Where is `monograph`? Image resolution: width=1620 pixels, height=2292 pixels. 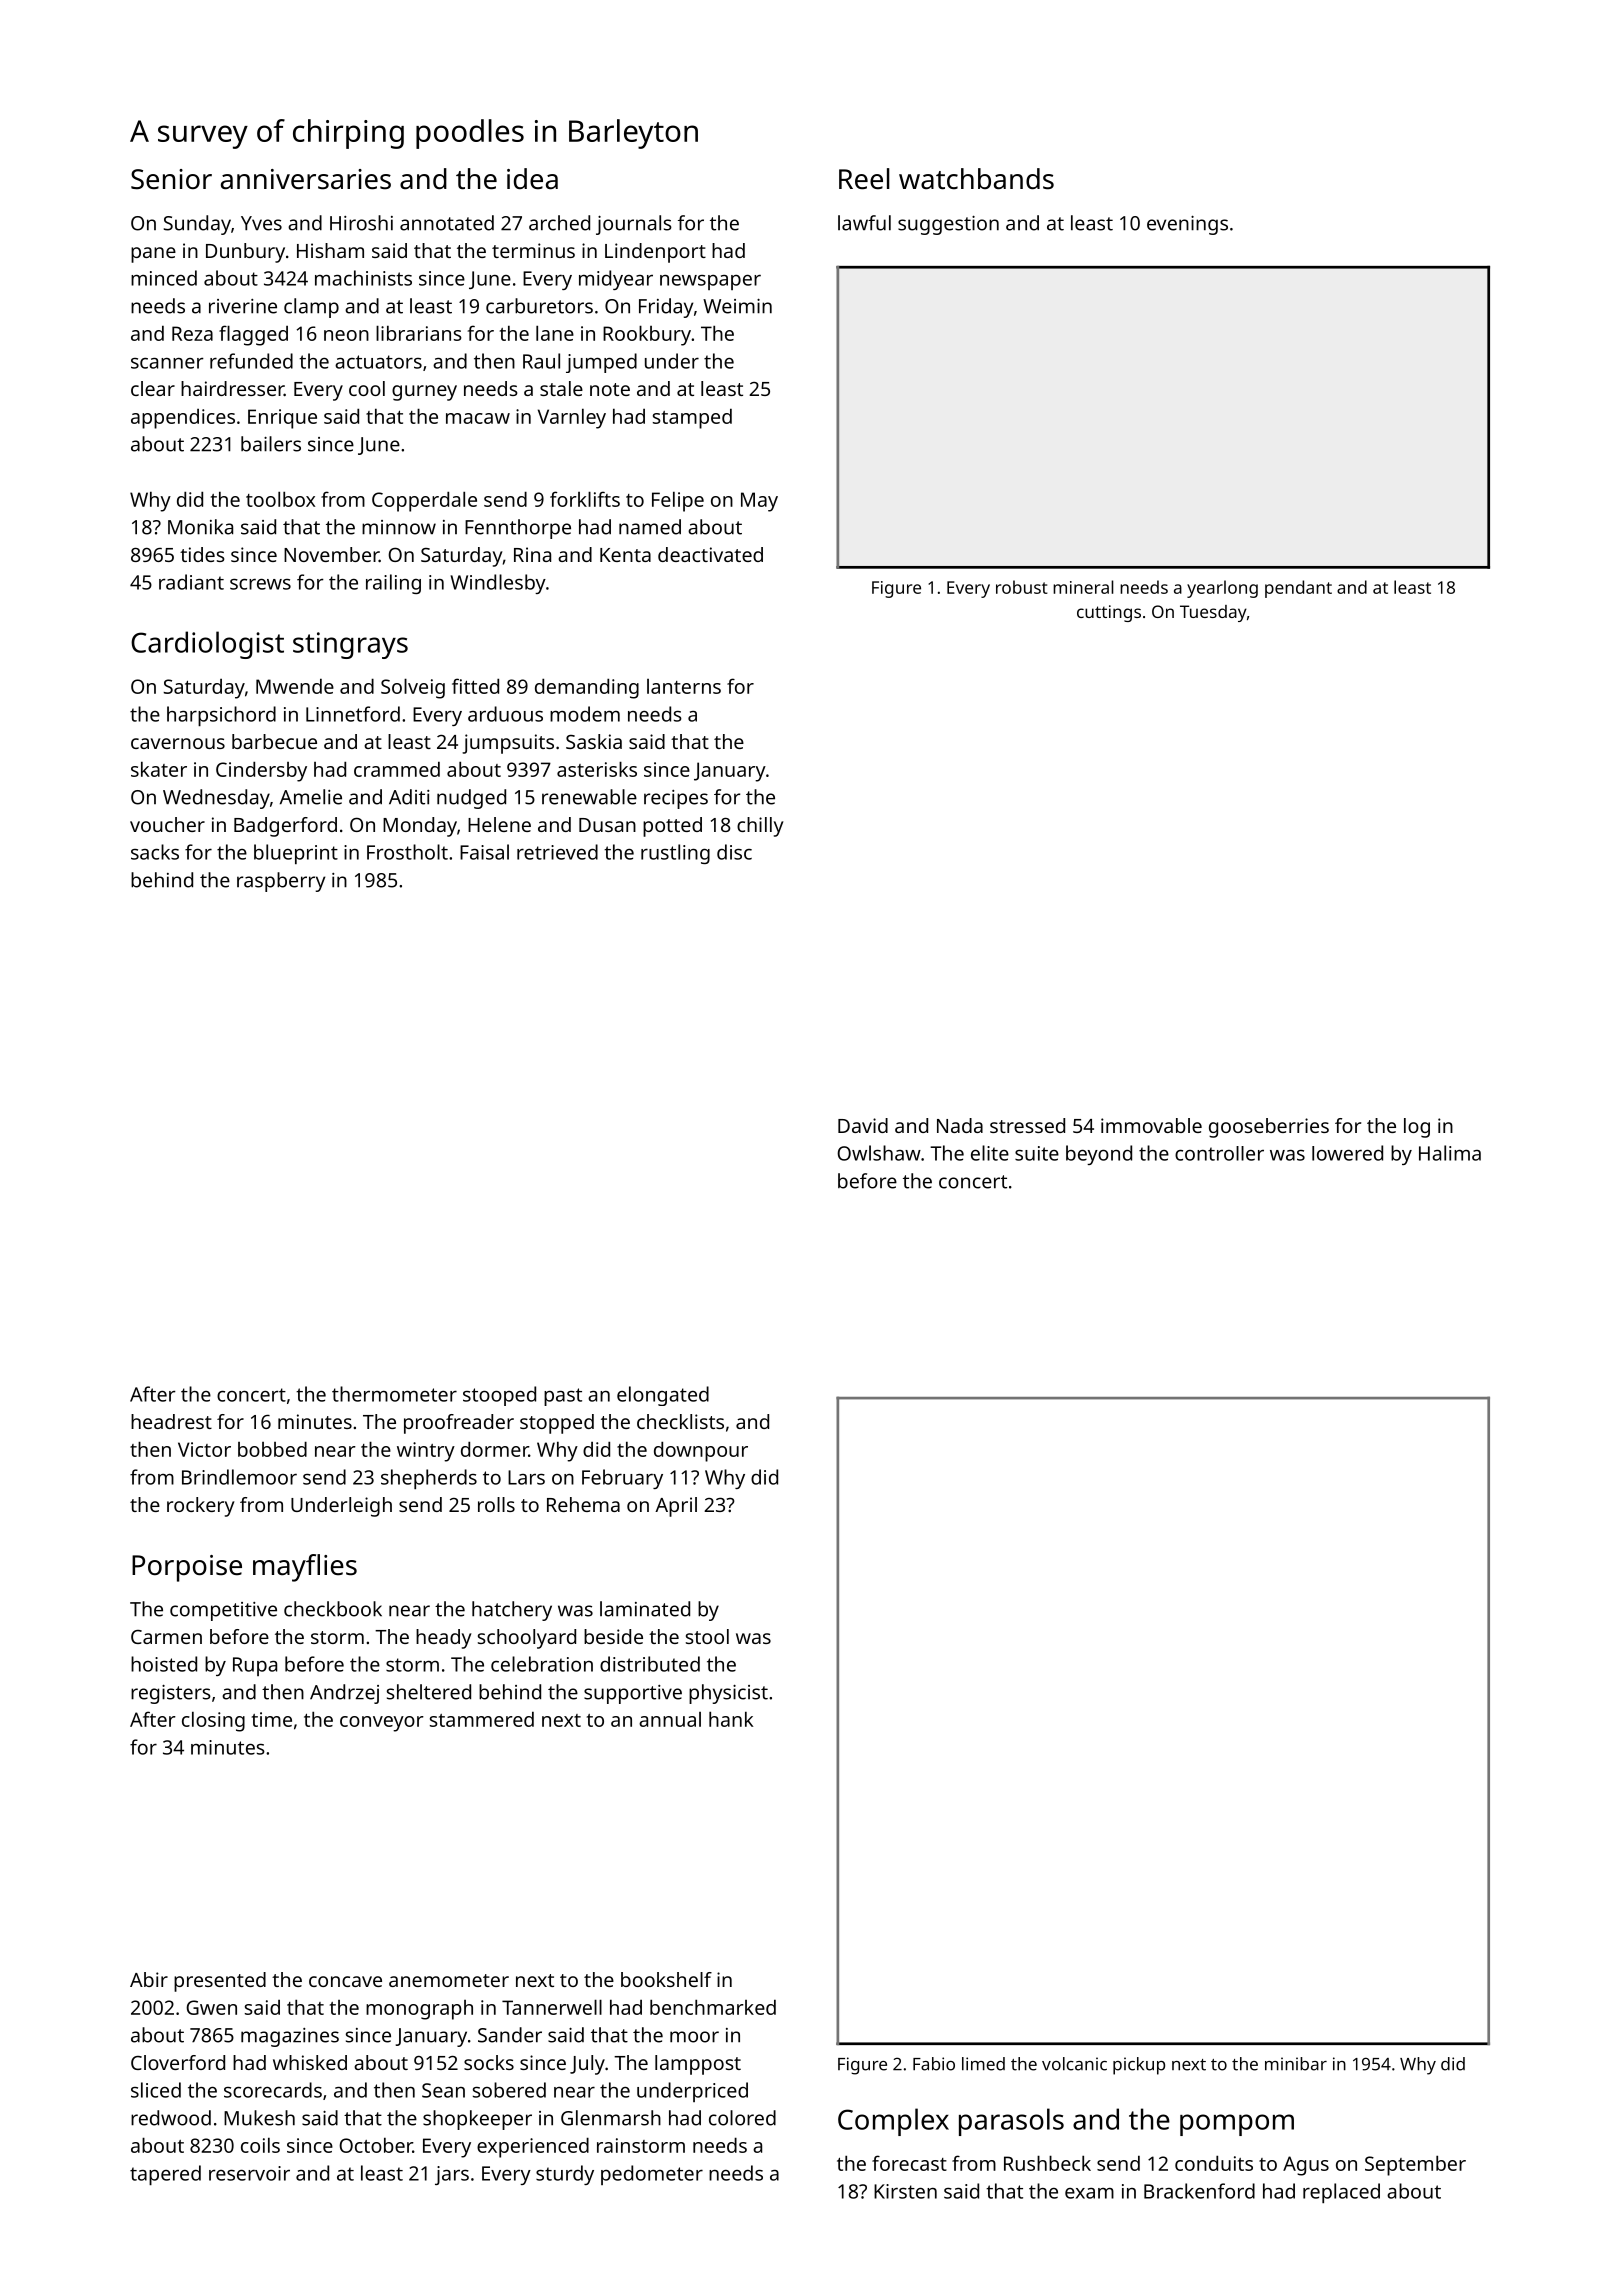
monograph is located at coordinates (419, 2010).
